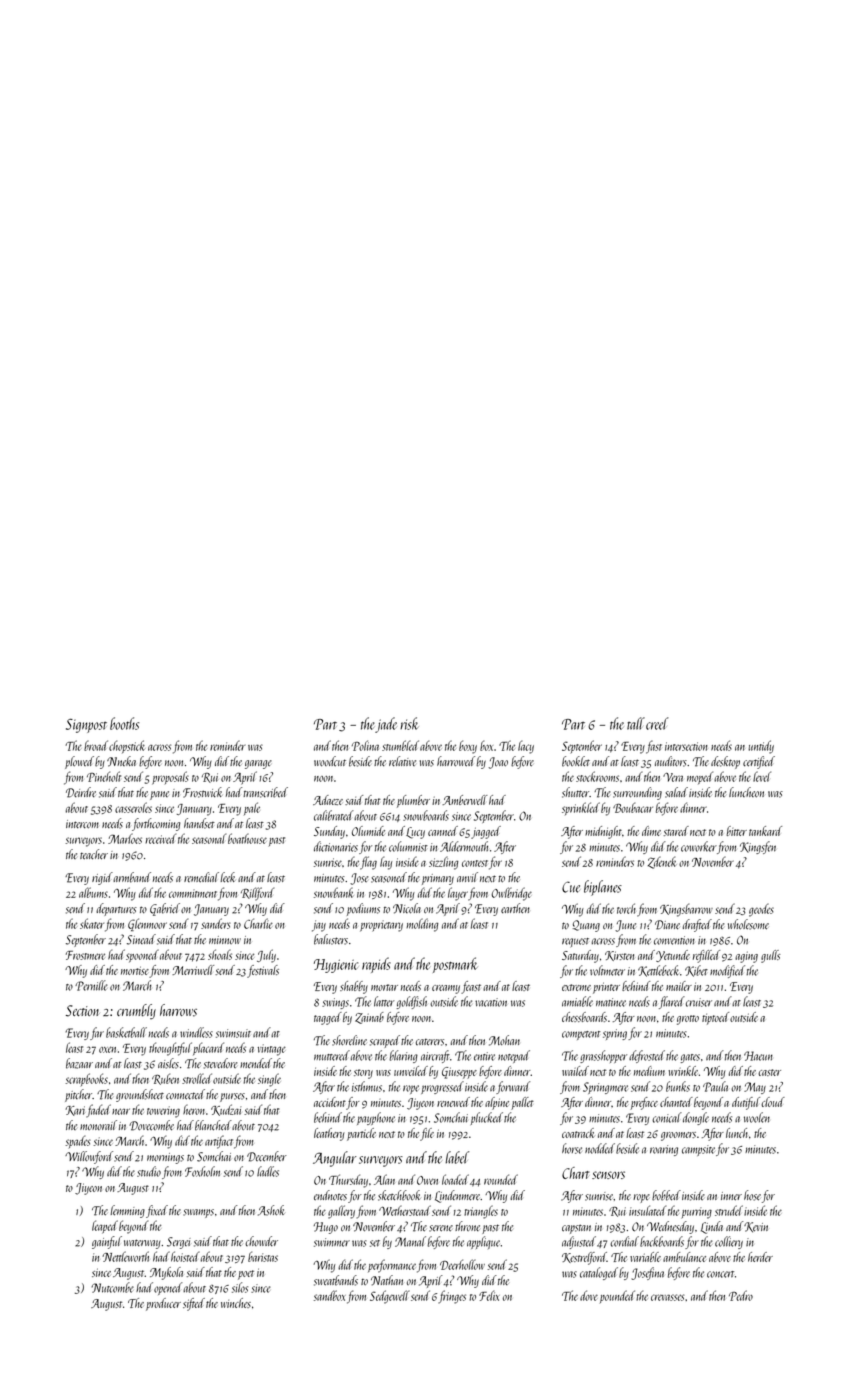 This image has height=1400, width=849. Describe the element at coordinates (657, 723) in the image. I see `creel` at that location.
